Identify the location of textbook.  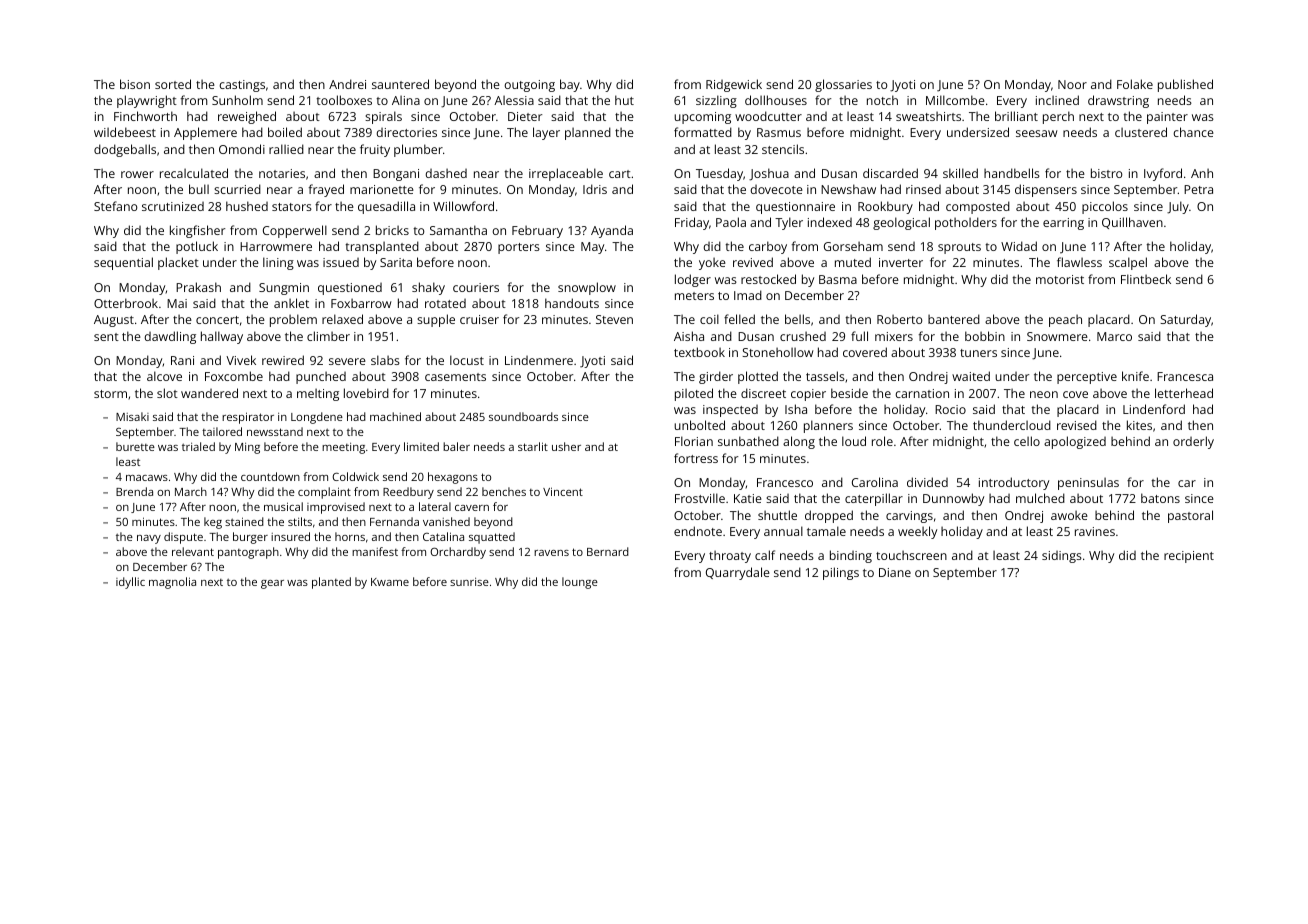
(699, 352).
